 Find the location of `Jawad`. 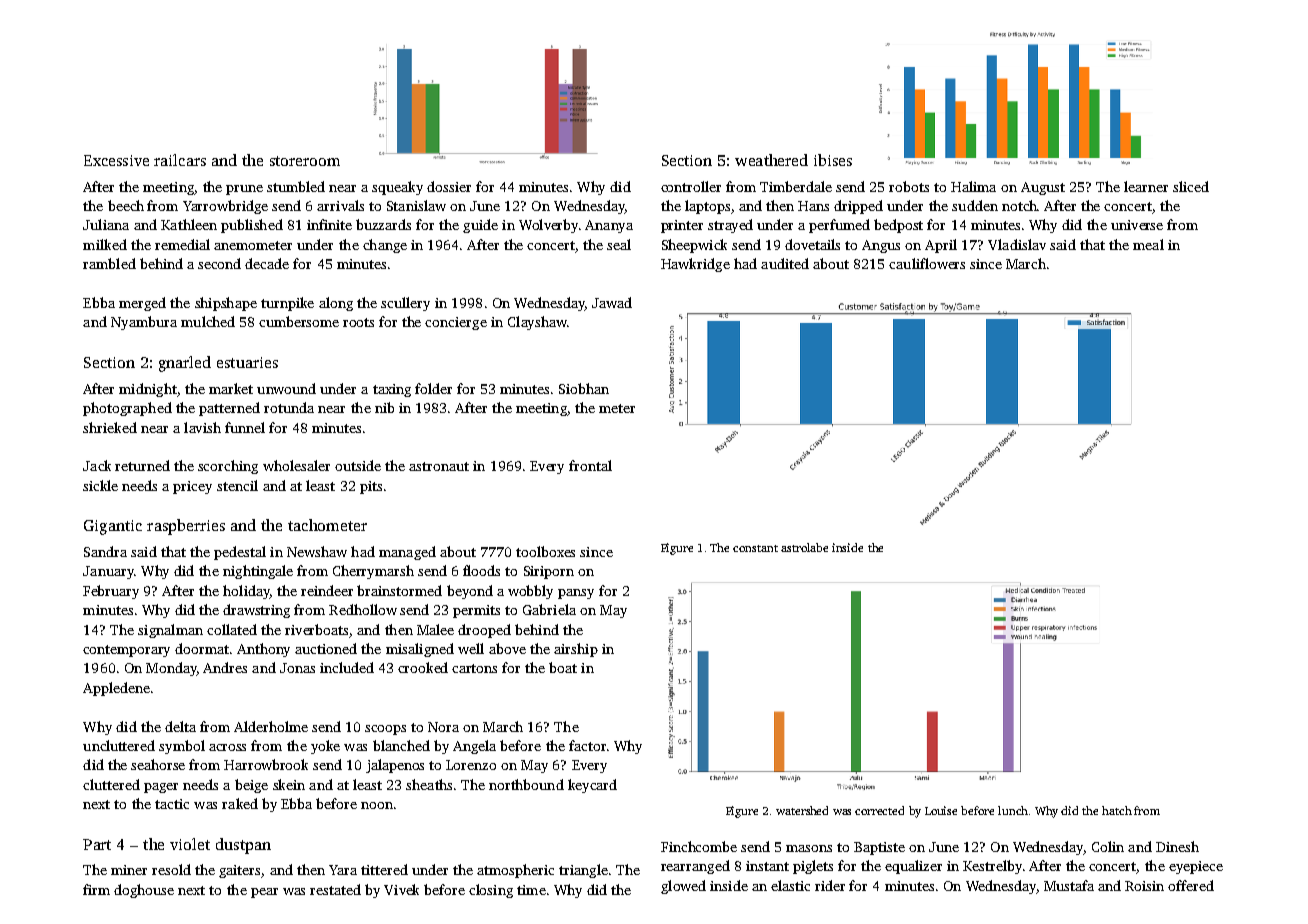

Jawad is located at coordinates (612, 302).
